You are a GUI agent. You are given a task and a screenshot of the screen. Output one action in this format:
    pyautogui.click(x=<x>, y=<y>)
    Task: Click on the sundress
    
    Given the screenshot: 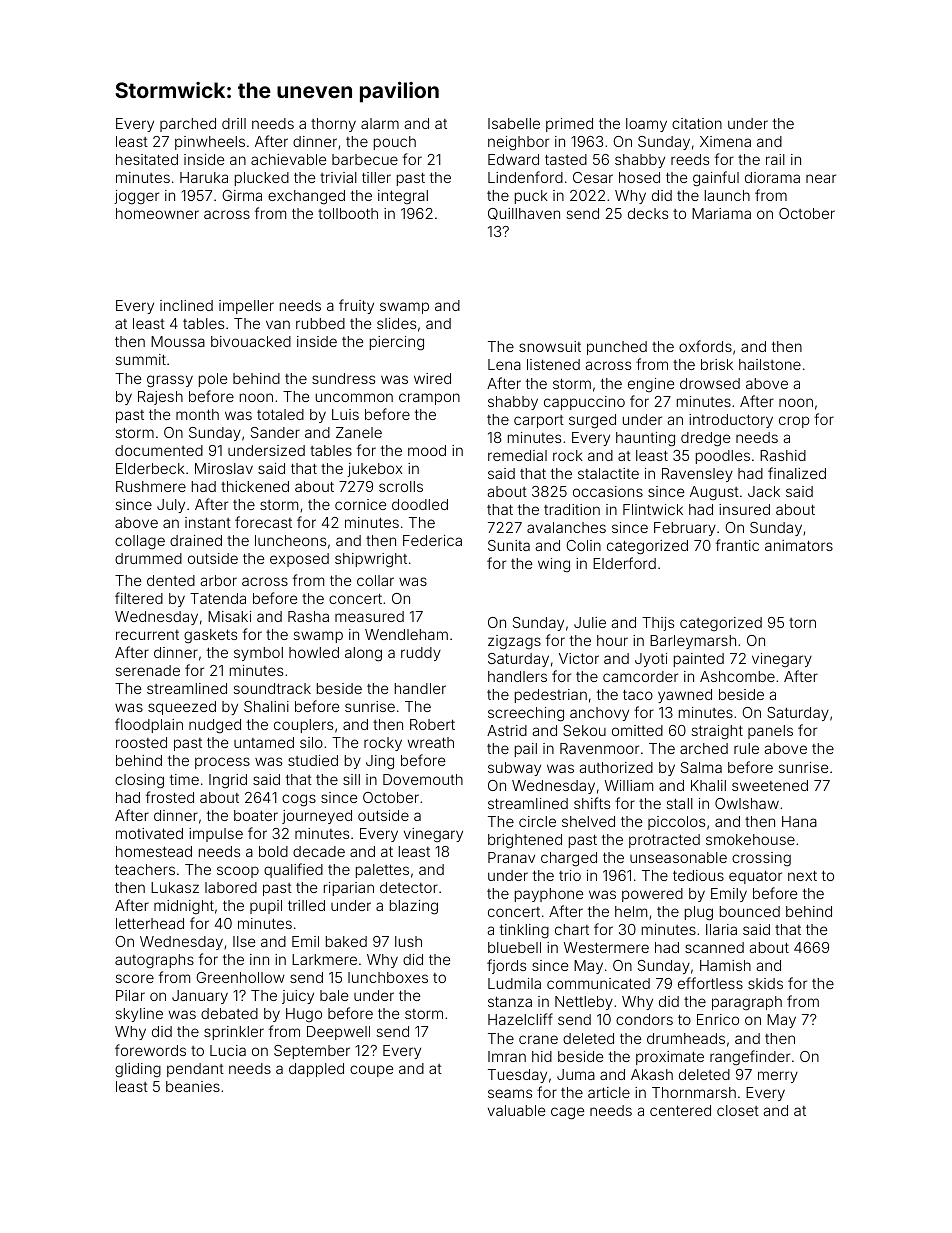 What is the action you would take?
    pyautogui.click(x=343, y=378)
